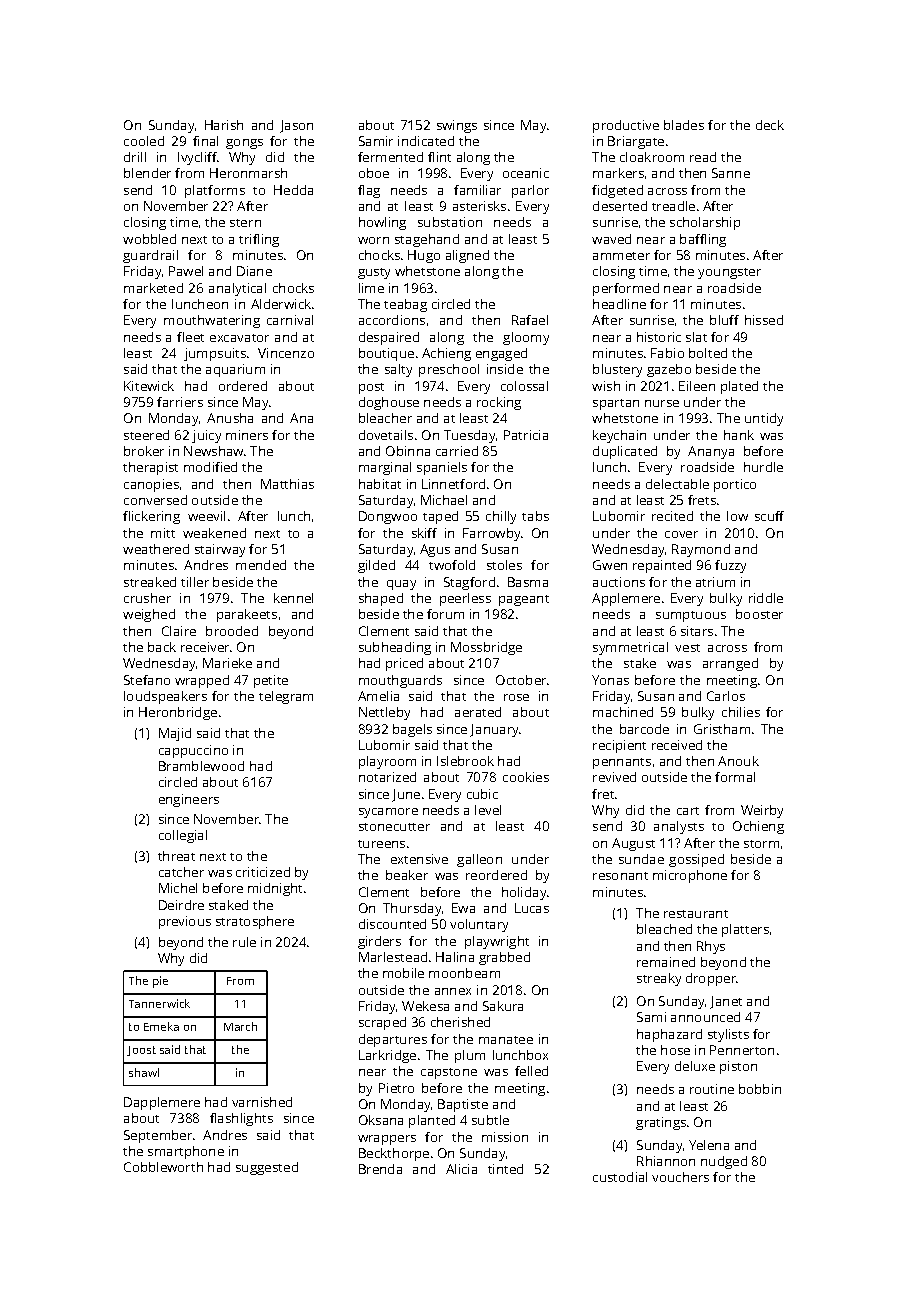 The image size is (908, 1316). I want to click on steered, so click(146, 435).
